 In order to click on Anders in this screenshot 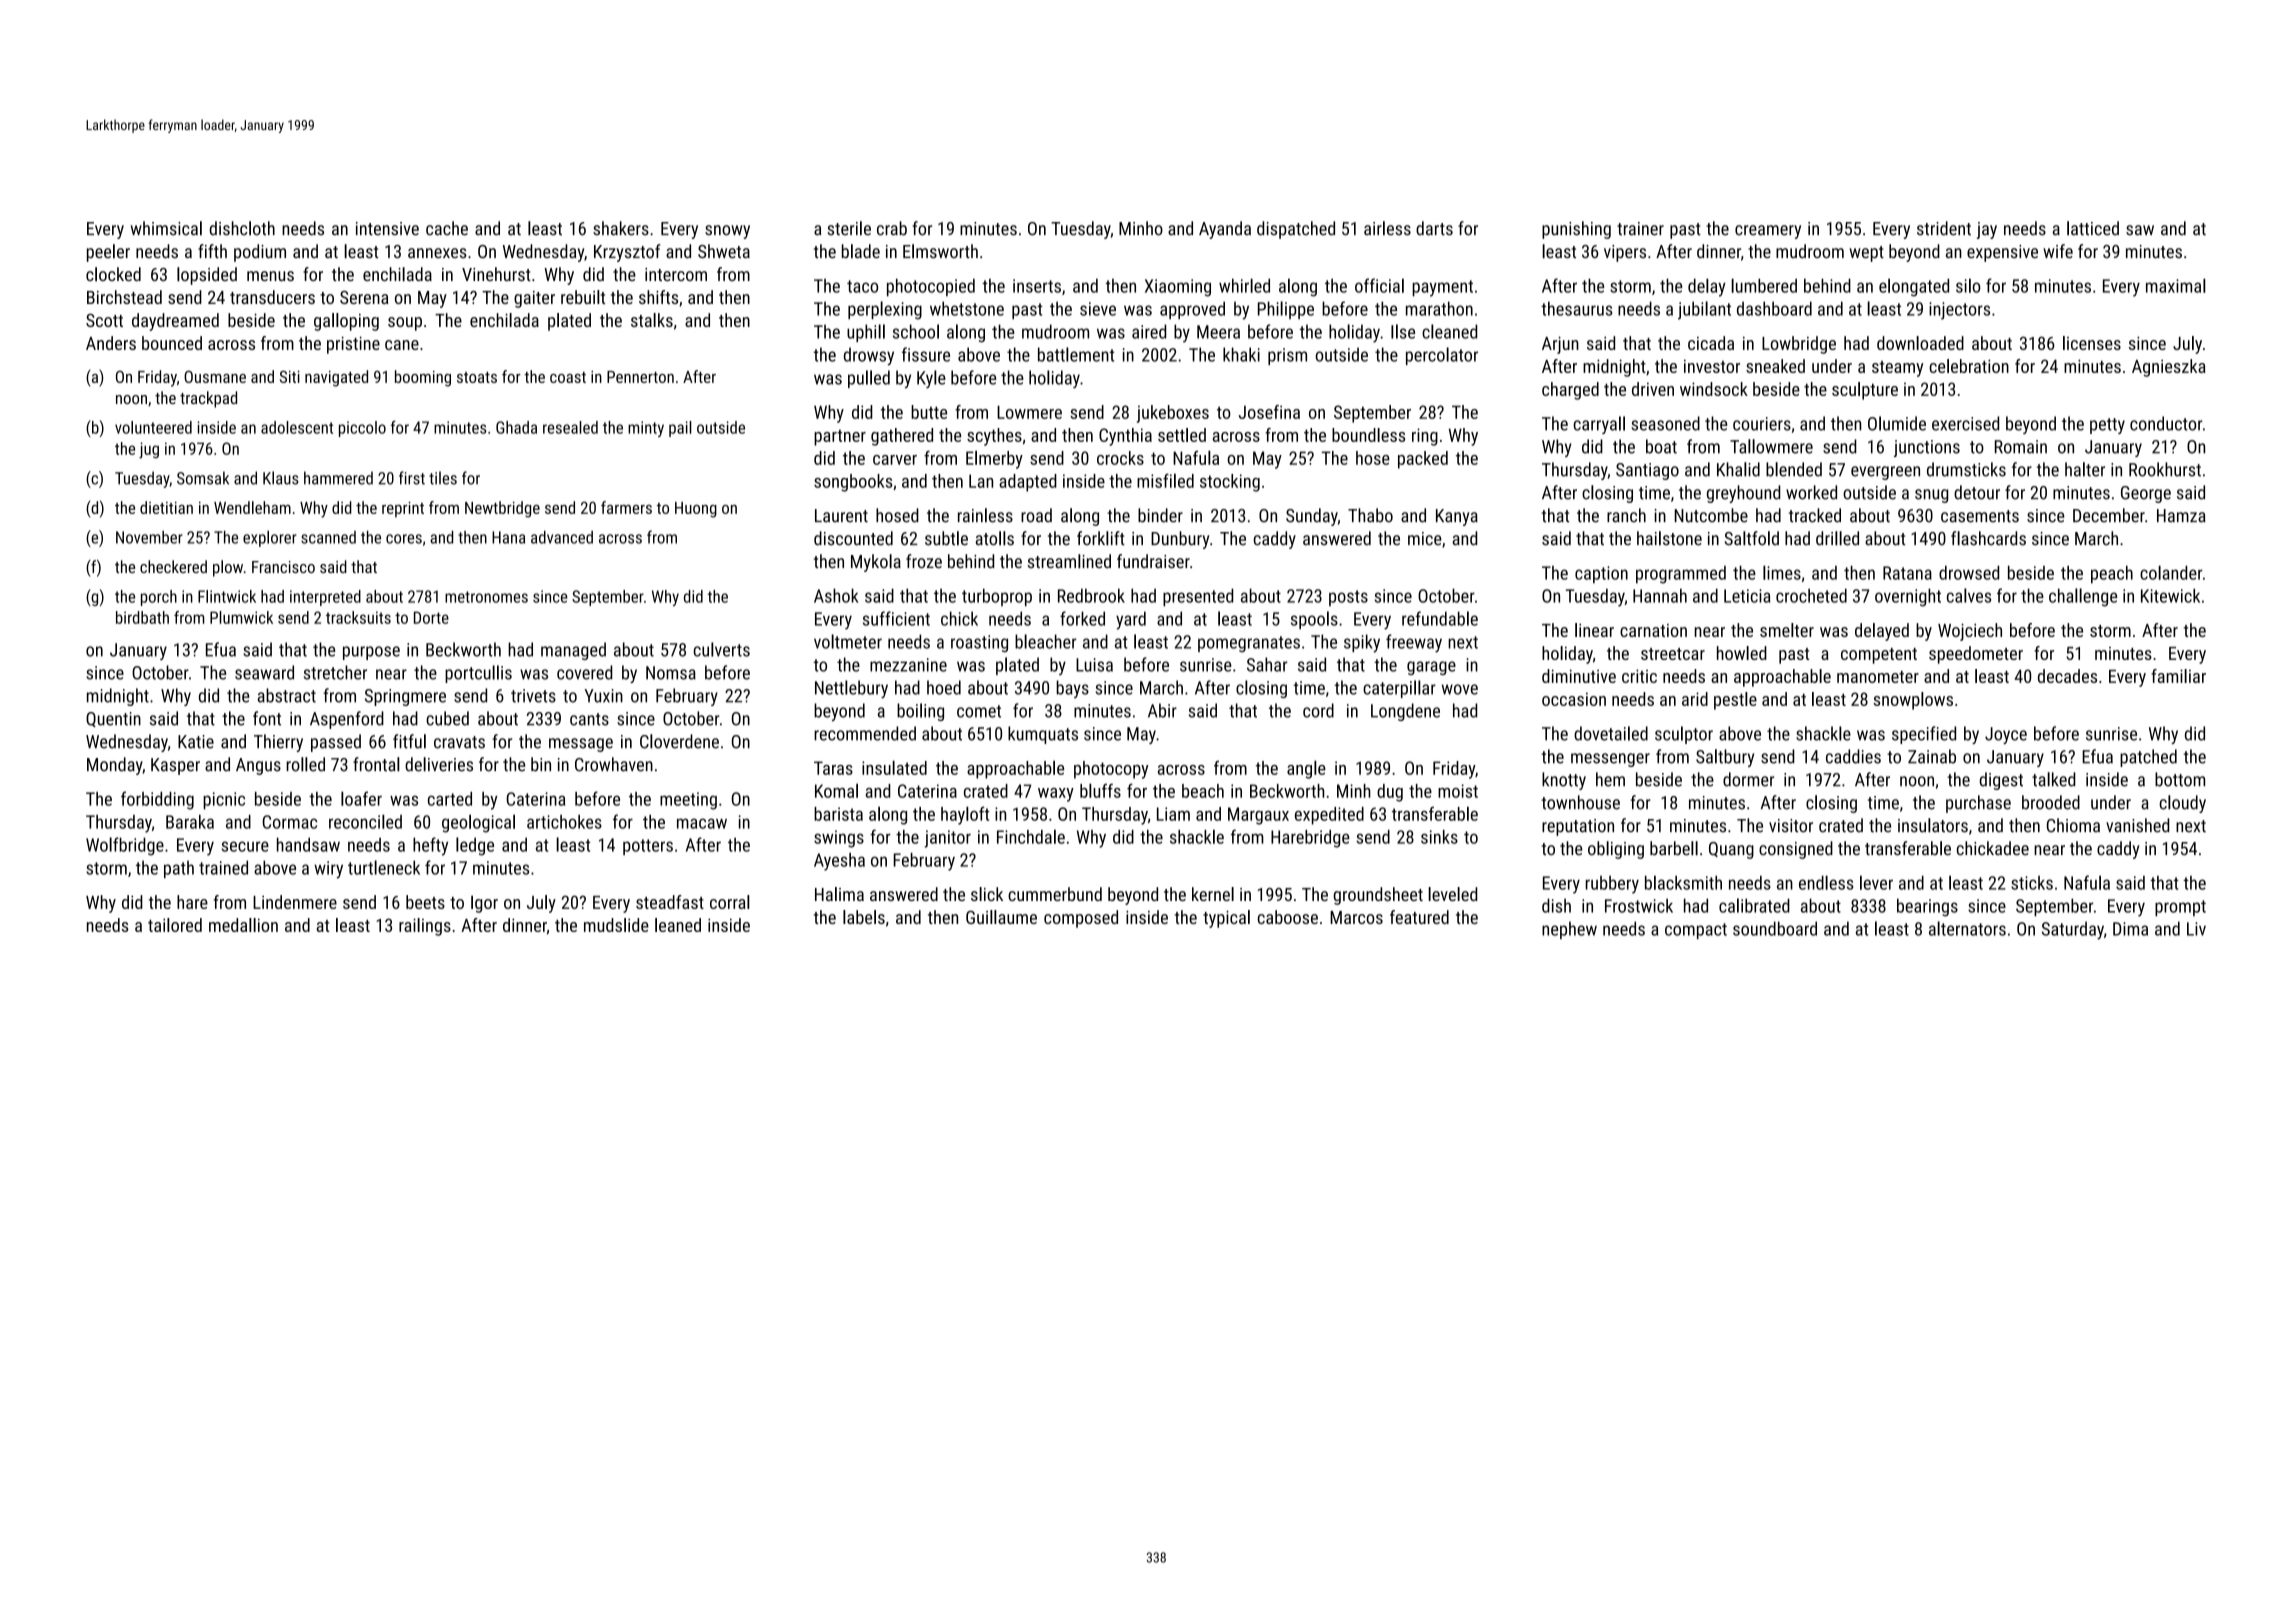, I will do `click(111, 343)`.
